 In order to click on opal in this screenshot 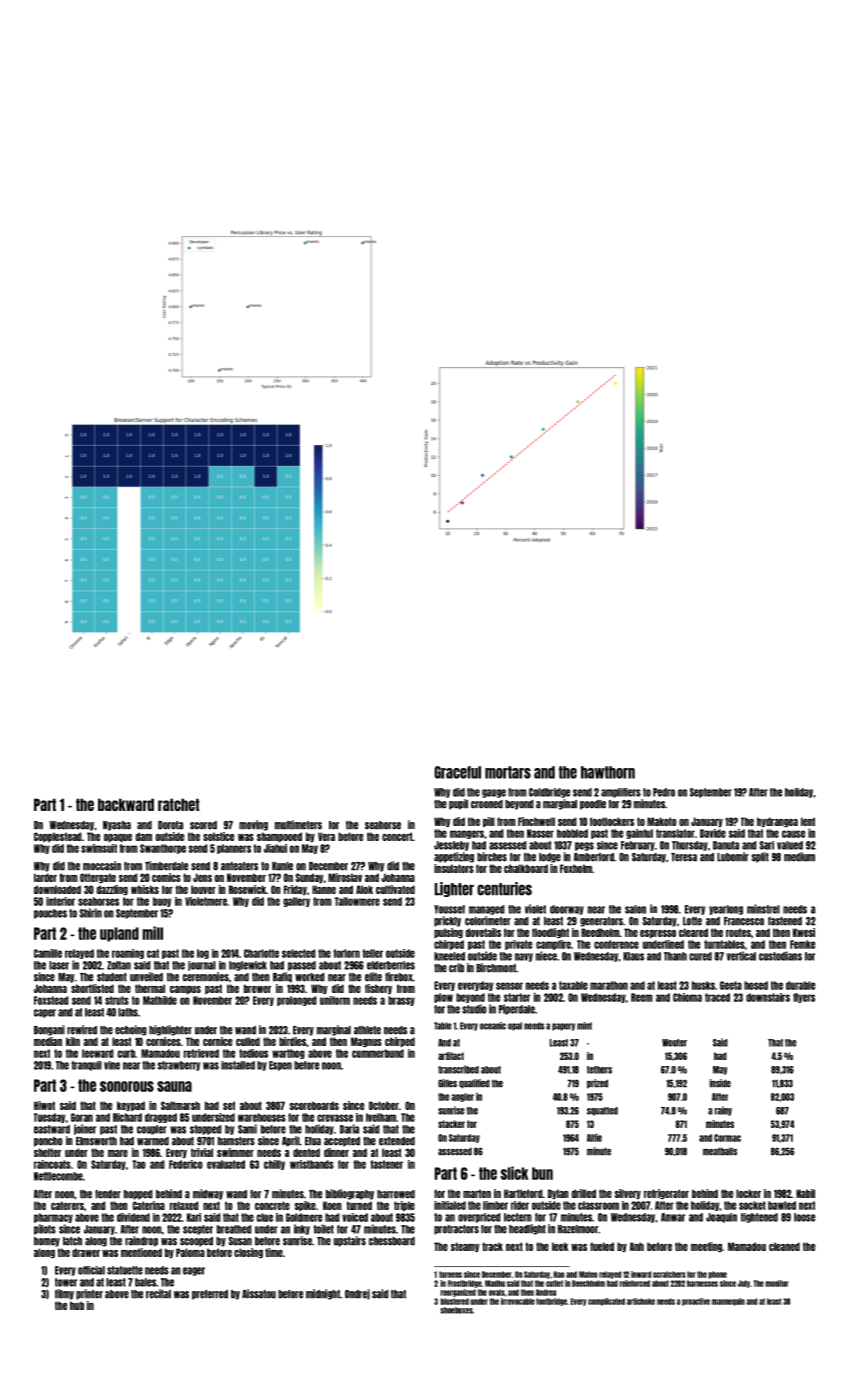, I will do `click(515, 1026)`.
